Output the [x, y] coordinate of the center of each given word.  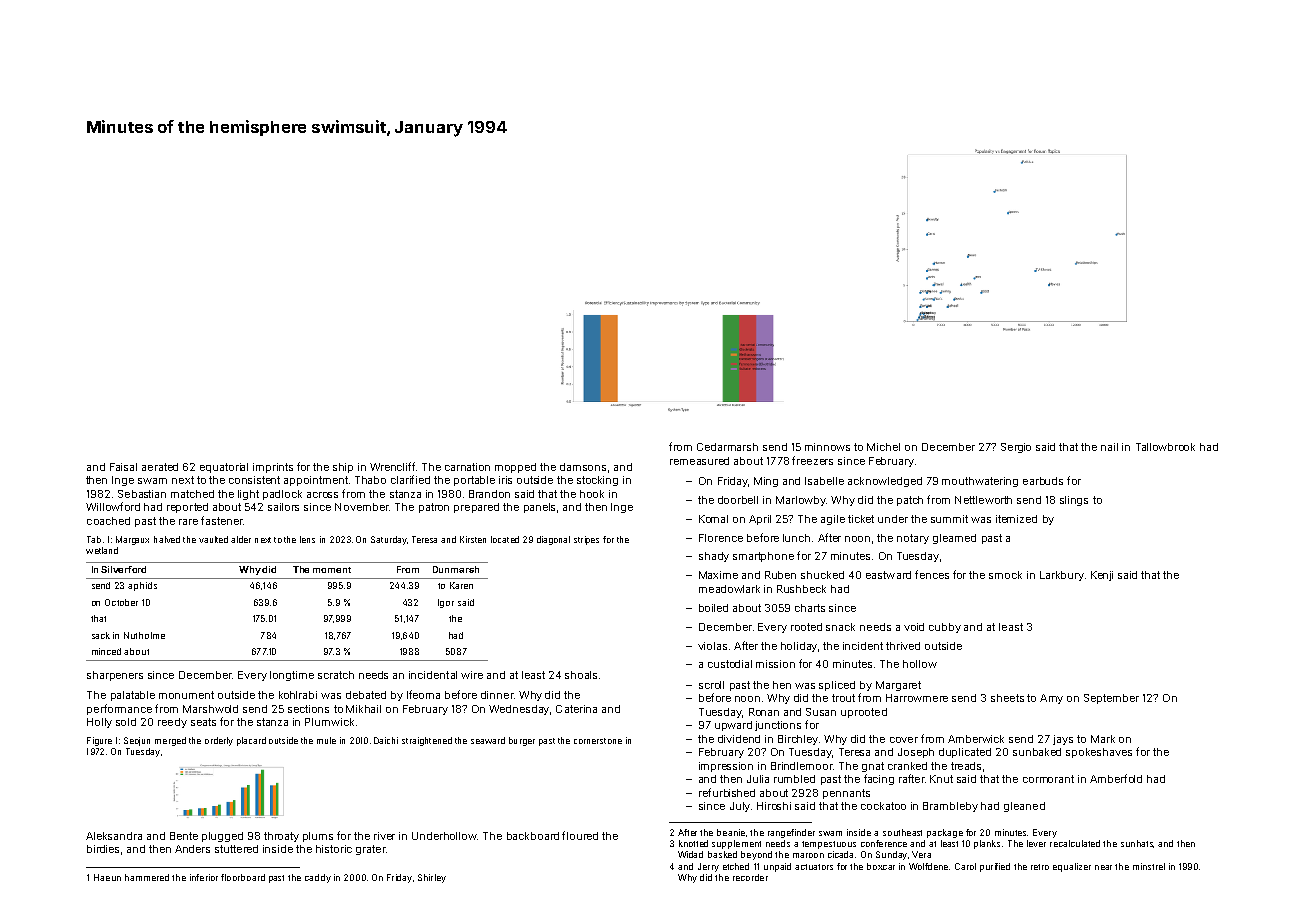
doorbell [738, 500]
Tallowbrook [1165, 447]
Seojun [137, 741]
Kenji [1102, 576]
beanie [731, 832]
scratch [336, 675]
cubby [945, 628]
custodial [730, 664]
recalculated [1075, 843]
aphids [142, 586]
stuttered [236, 849]
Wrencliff [392, 466]
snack [840, 627]
